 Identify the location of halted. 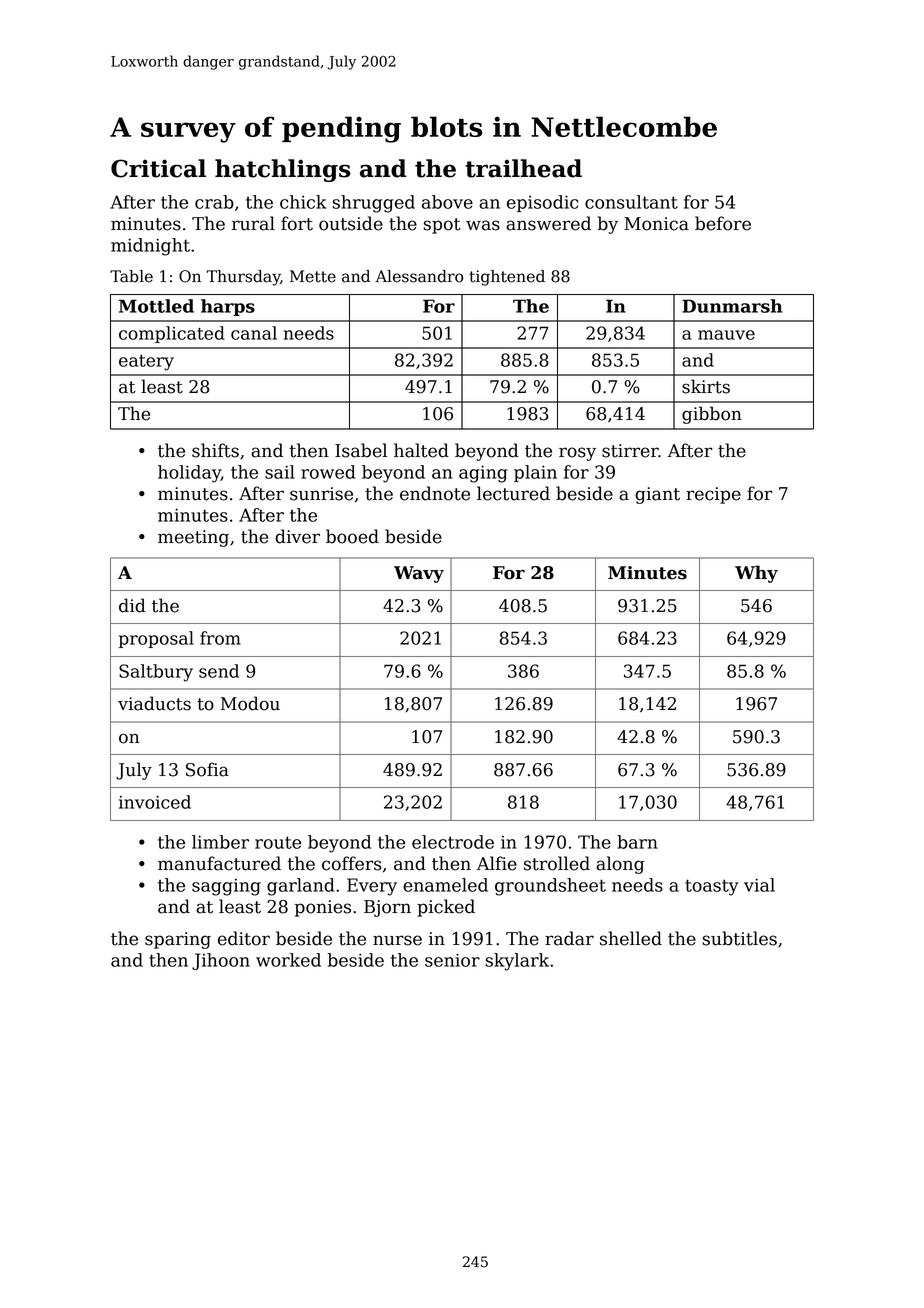
(421, 450).
